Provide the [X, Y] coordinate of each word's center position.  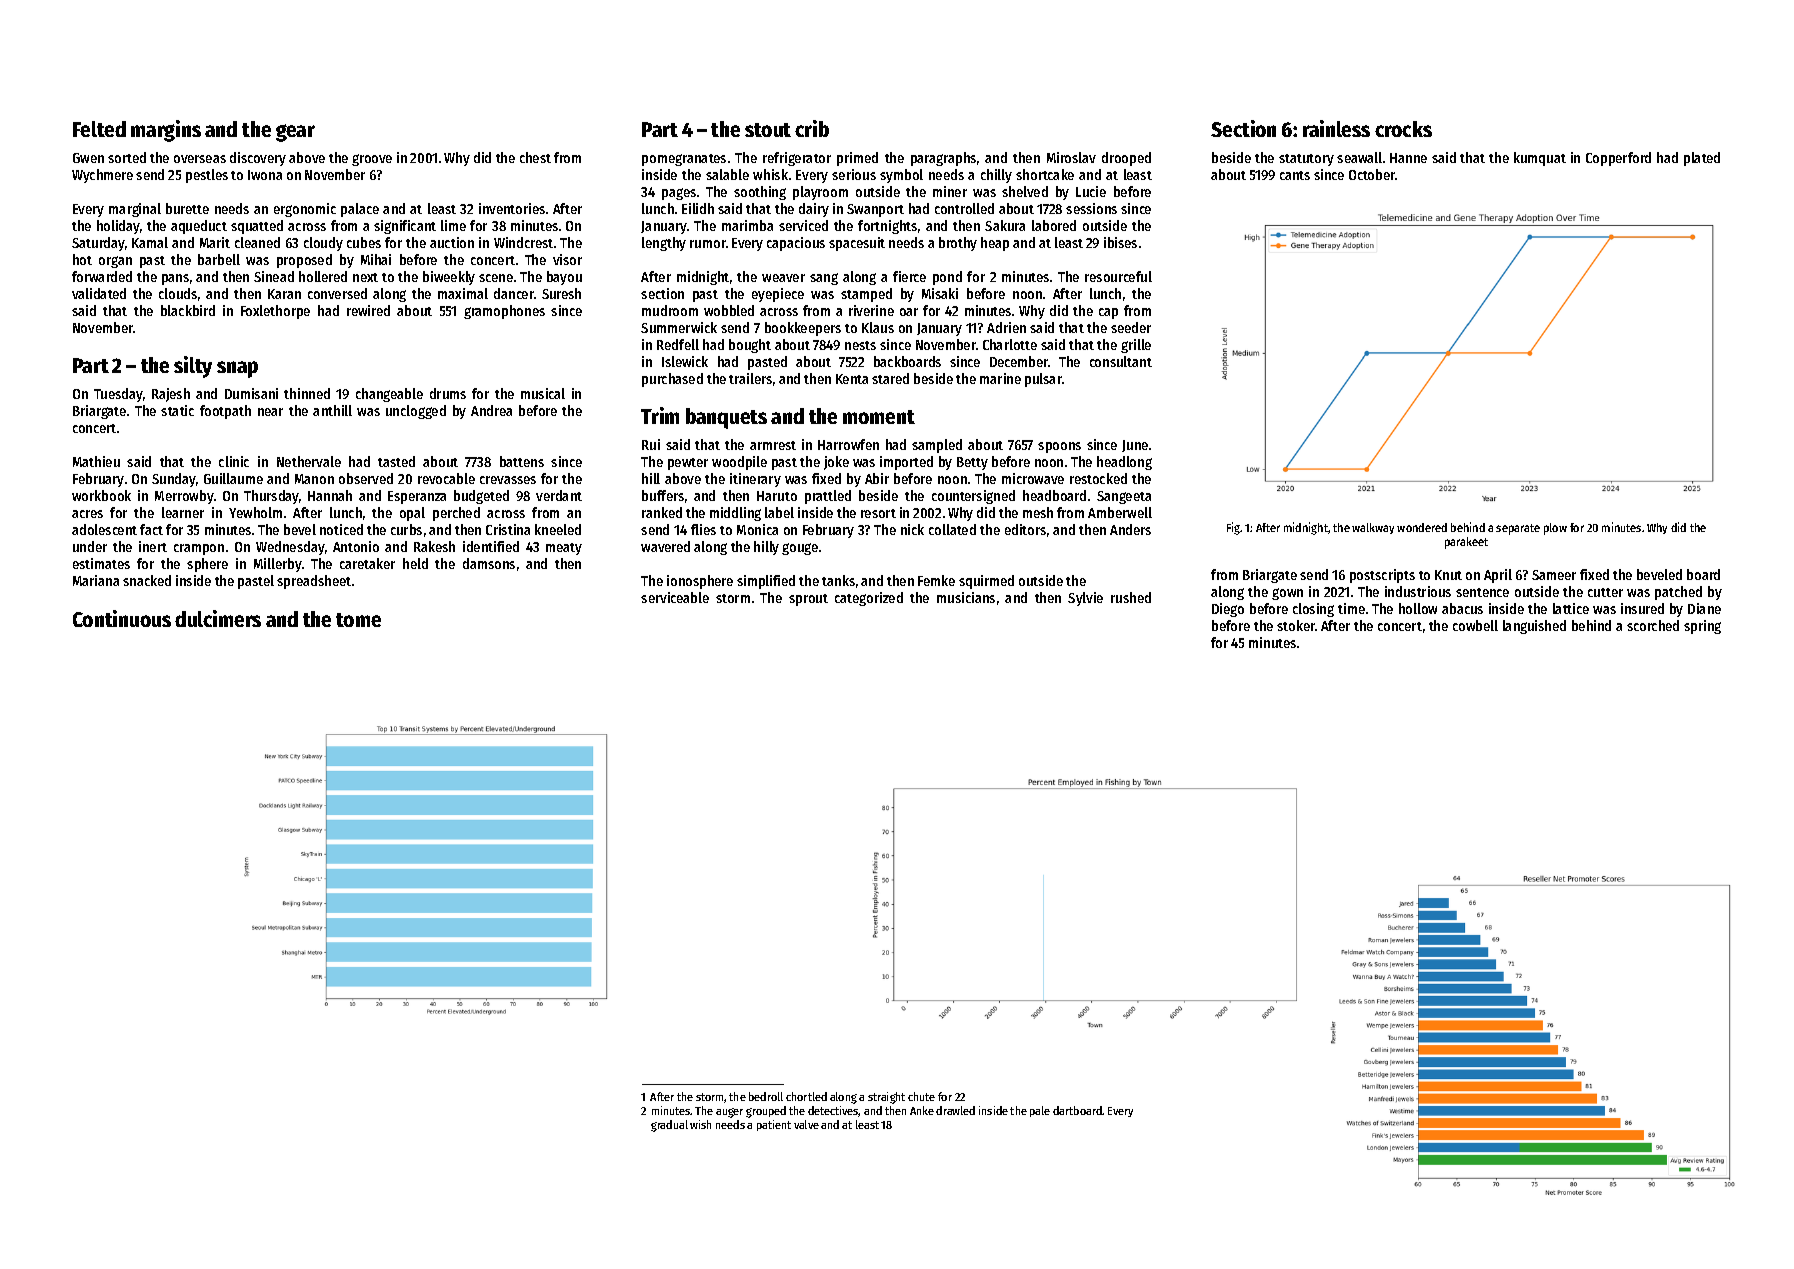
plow [1555, 529]
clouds [178, 293]
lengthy [664, 244]
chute [921, 1096]
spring [1702, 627]
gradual [669, 1126]
